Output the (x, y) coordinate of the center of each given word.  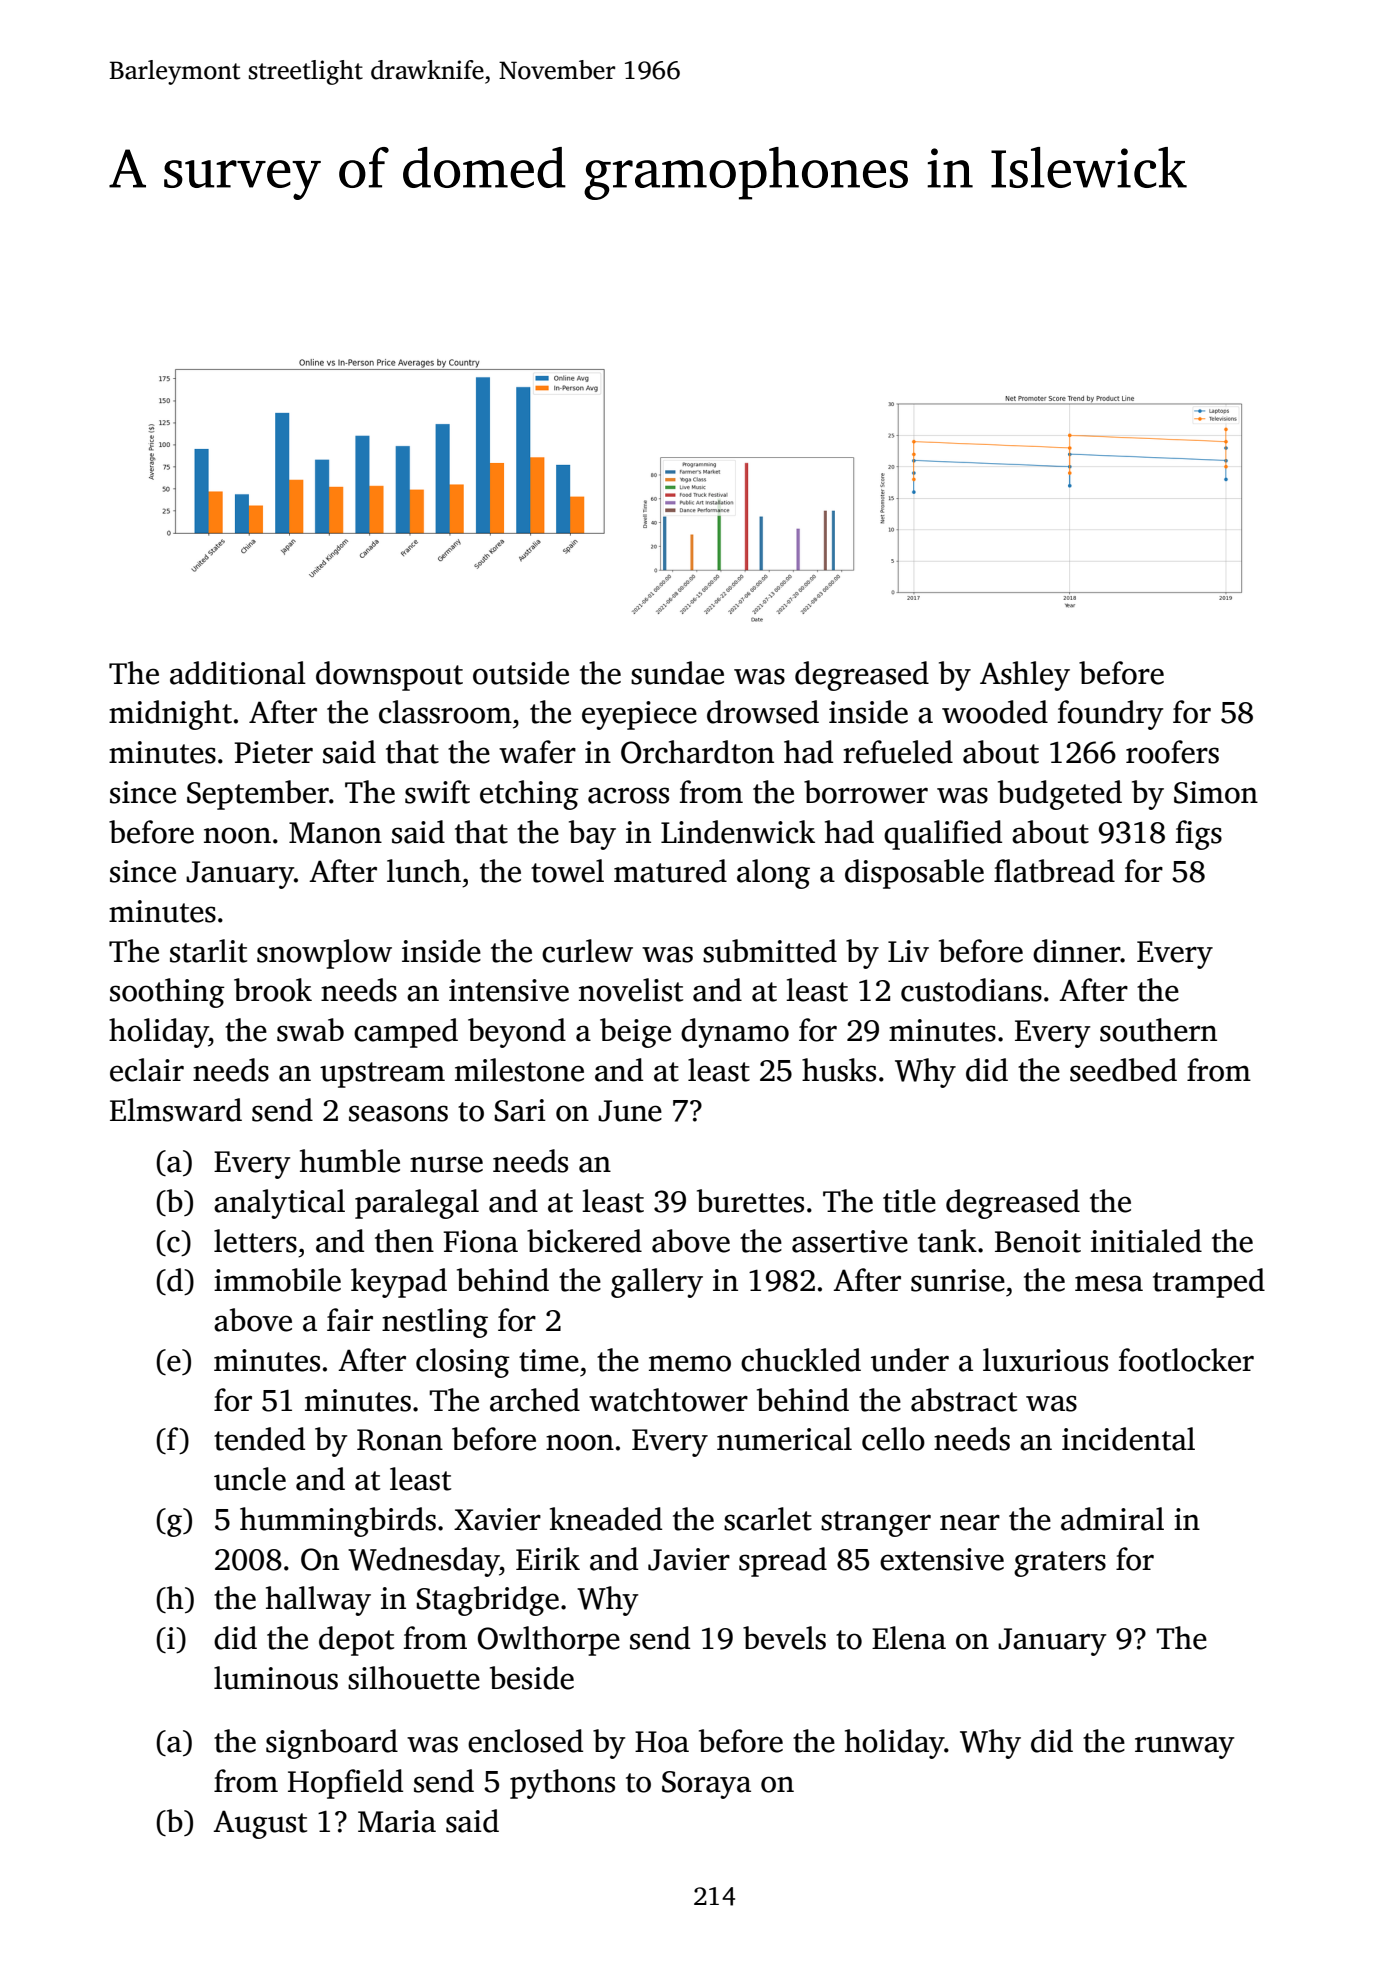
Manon (335, 833)
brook (273, 990)
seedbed (1123, 1070)
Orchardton (697, 752)
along (773, 874)
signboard (332, 1744)
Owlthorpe (549, 1641)
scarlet (768, 1519)
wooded (995, 712)
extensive (942, 1559)
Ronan (400, 1440)
